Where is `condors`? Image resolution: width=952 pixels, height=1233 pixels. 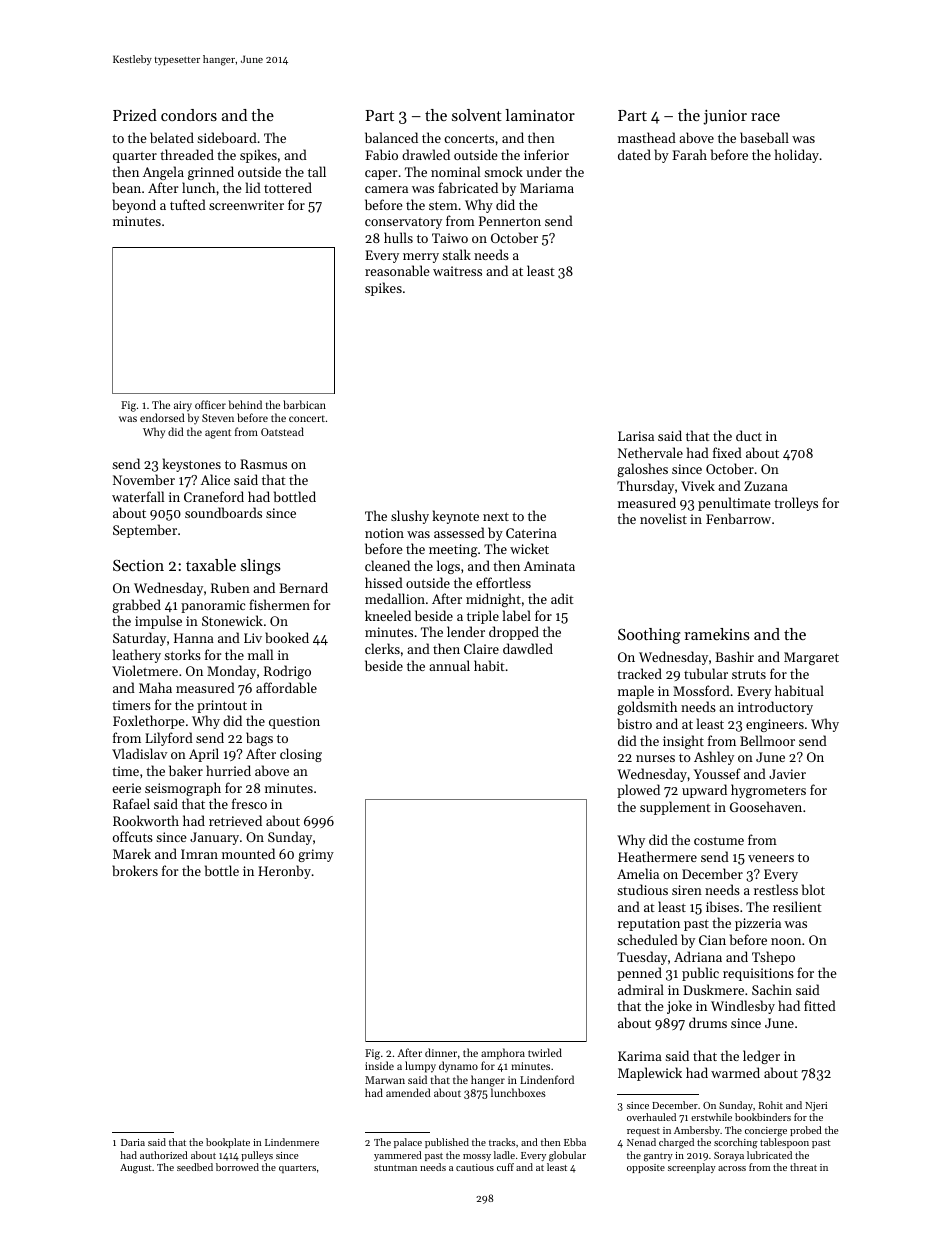
condors is located at coordinates (189, 115).
